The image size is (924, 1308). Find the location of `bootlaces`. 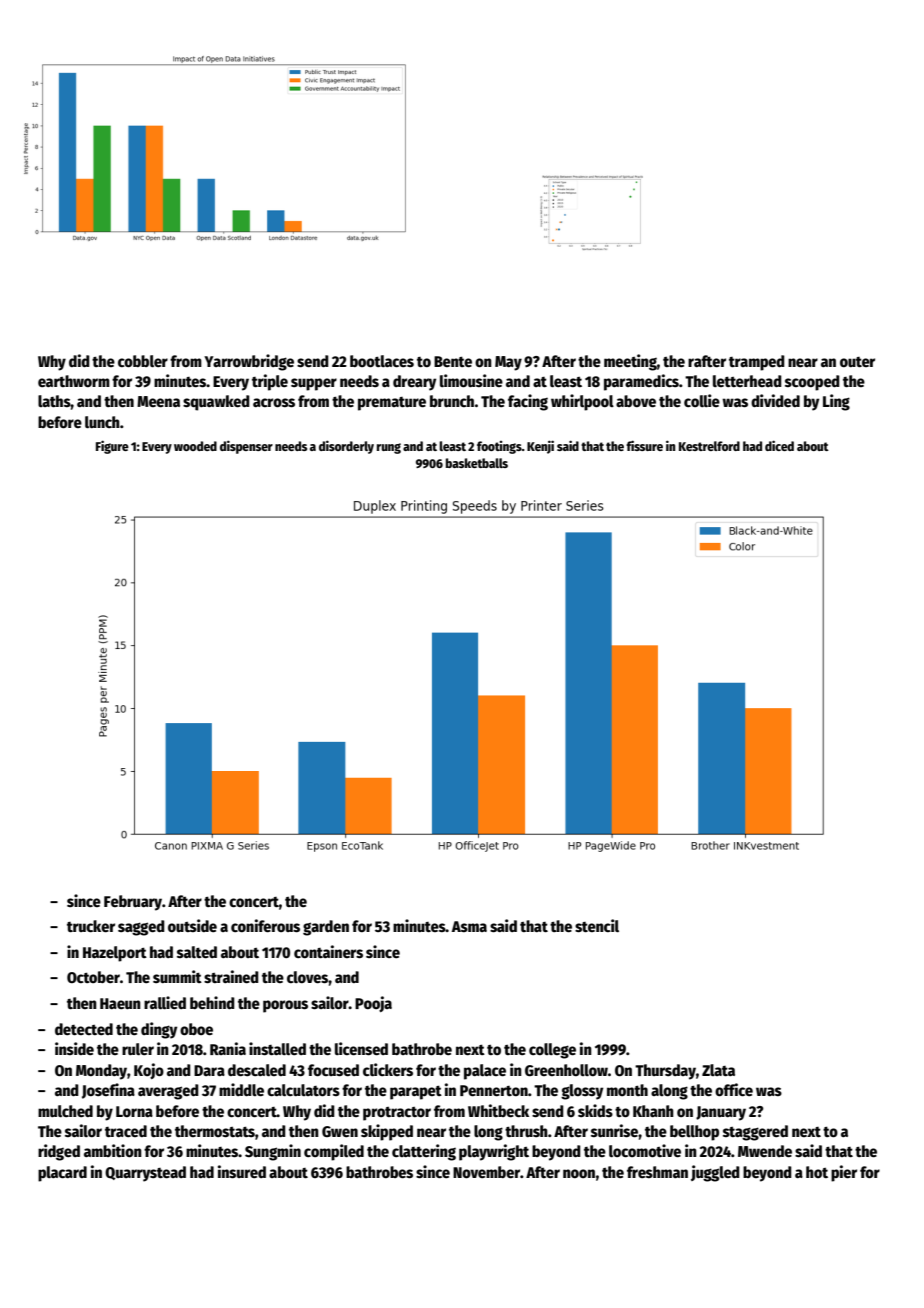

bootlaces is located at coordinates (382, 361).
